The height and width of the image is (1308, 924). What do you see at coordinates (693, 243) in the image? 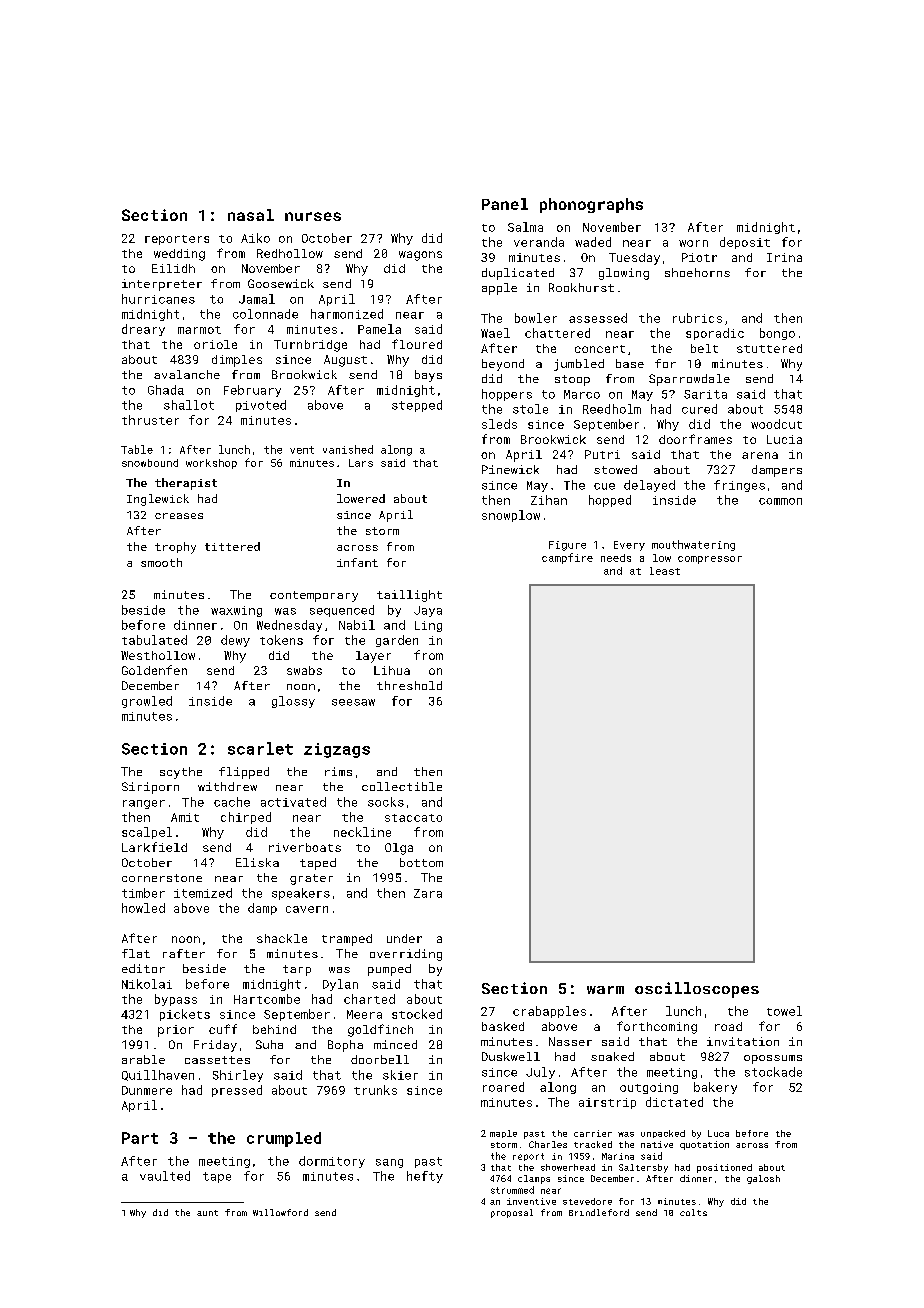
I see `worn` at bounding box center [693, 243].
